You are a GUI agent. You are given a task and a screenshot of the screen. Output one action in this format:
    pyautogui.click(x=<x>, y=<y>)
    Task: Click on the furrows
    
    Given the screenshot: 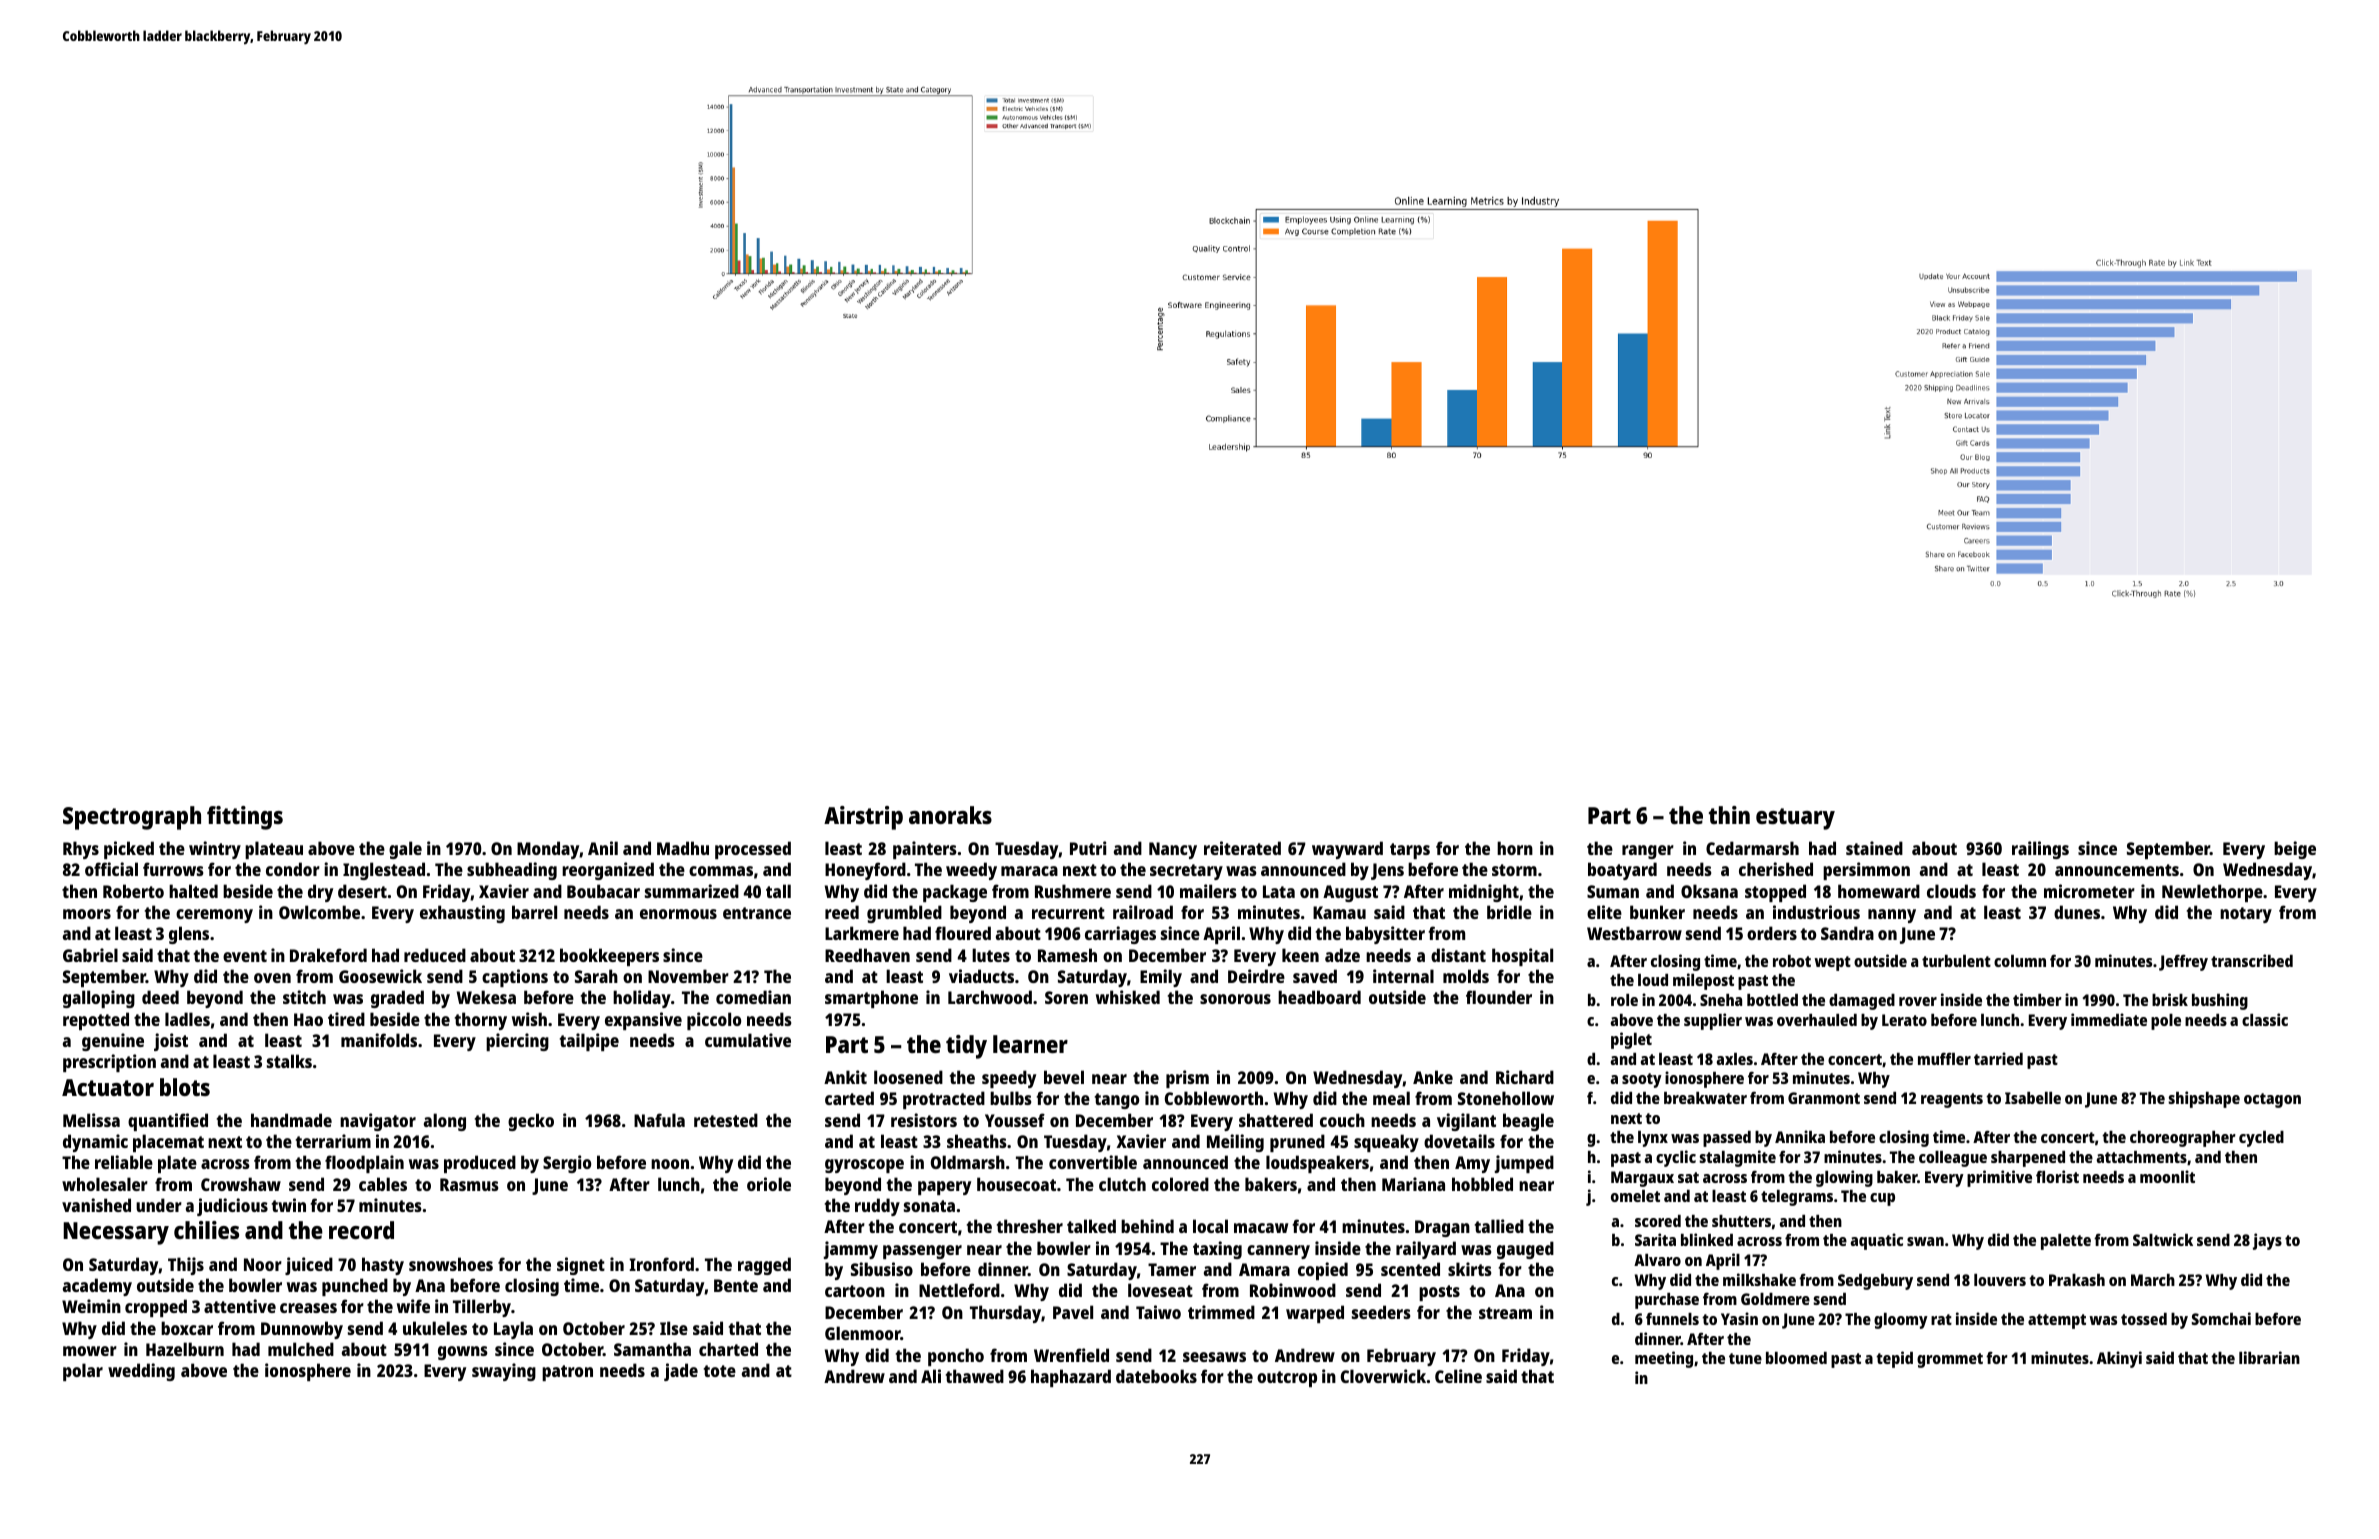 What is the action you would take?
    pyautogui.click(x=173, y=869)
